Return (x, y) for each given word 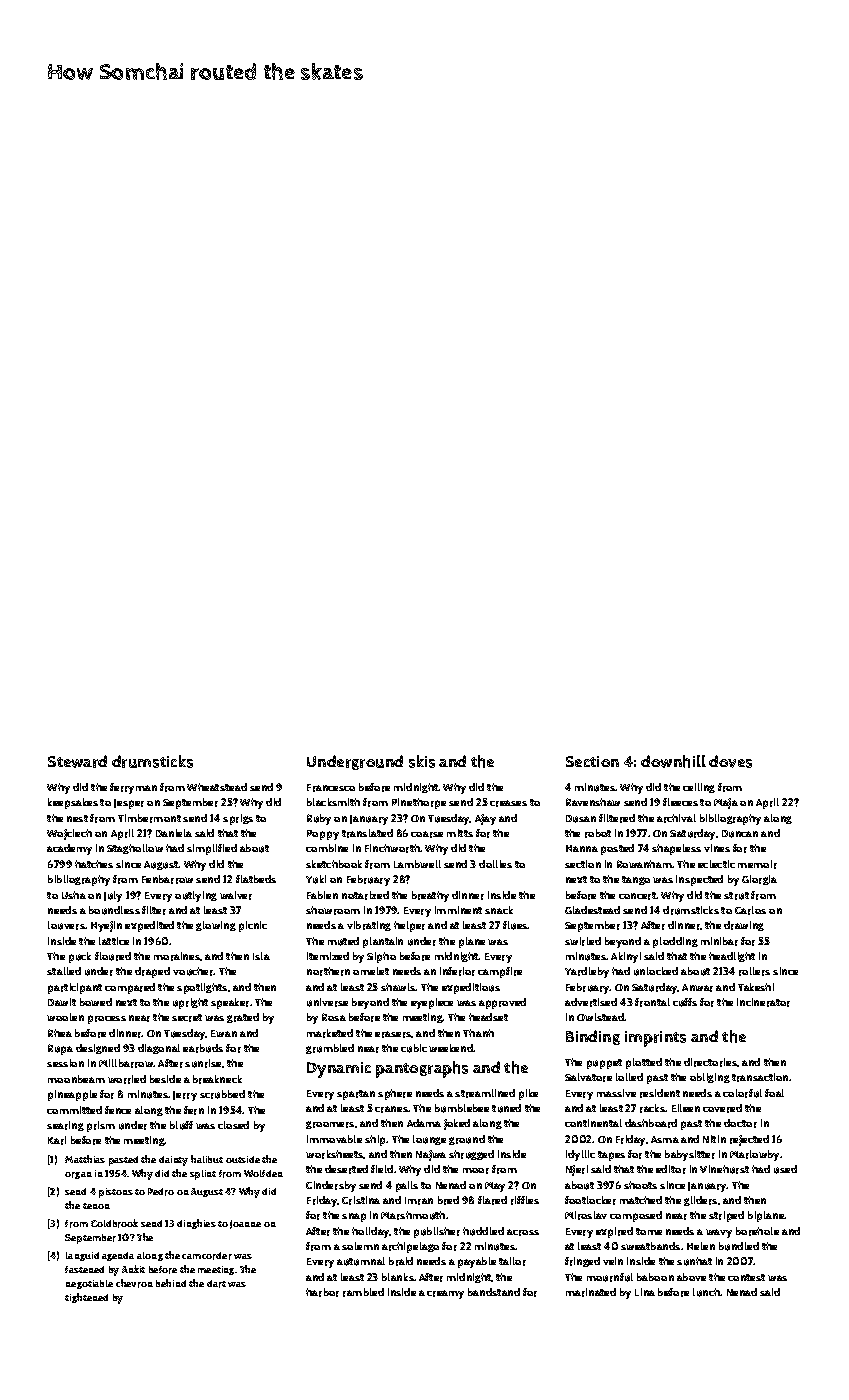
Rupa (60, 1049)
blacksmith (333, 802)
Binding (593, 1037)
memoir (757, 864)
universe (327, 1002)
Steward (77, 761)
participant (75, 988)
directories (711, 1062)
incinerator (763, 1002)
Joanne (245, 1224)
